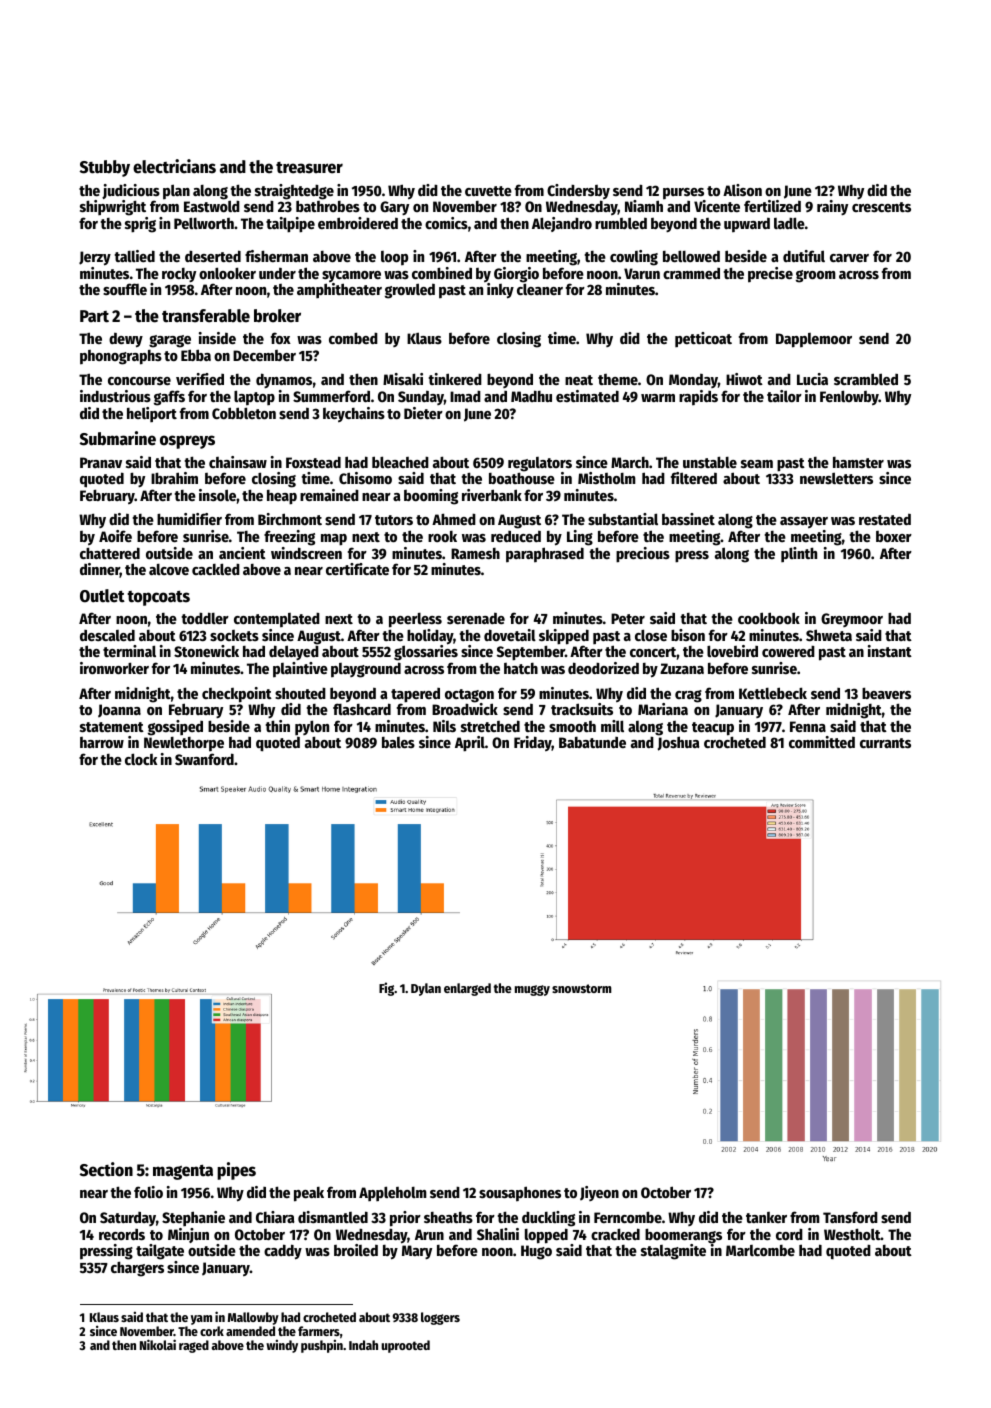  What do you see at coordinates (683, 194) in the document?
I see `purses` at bounding box center [683, 194].
